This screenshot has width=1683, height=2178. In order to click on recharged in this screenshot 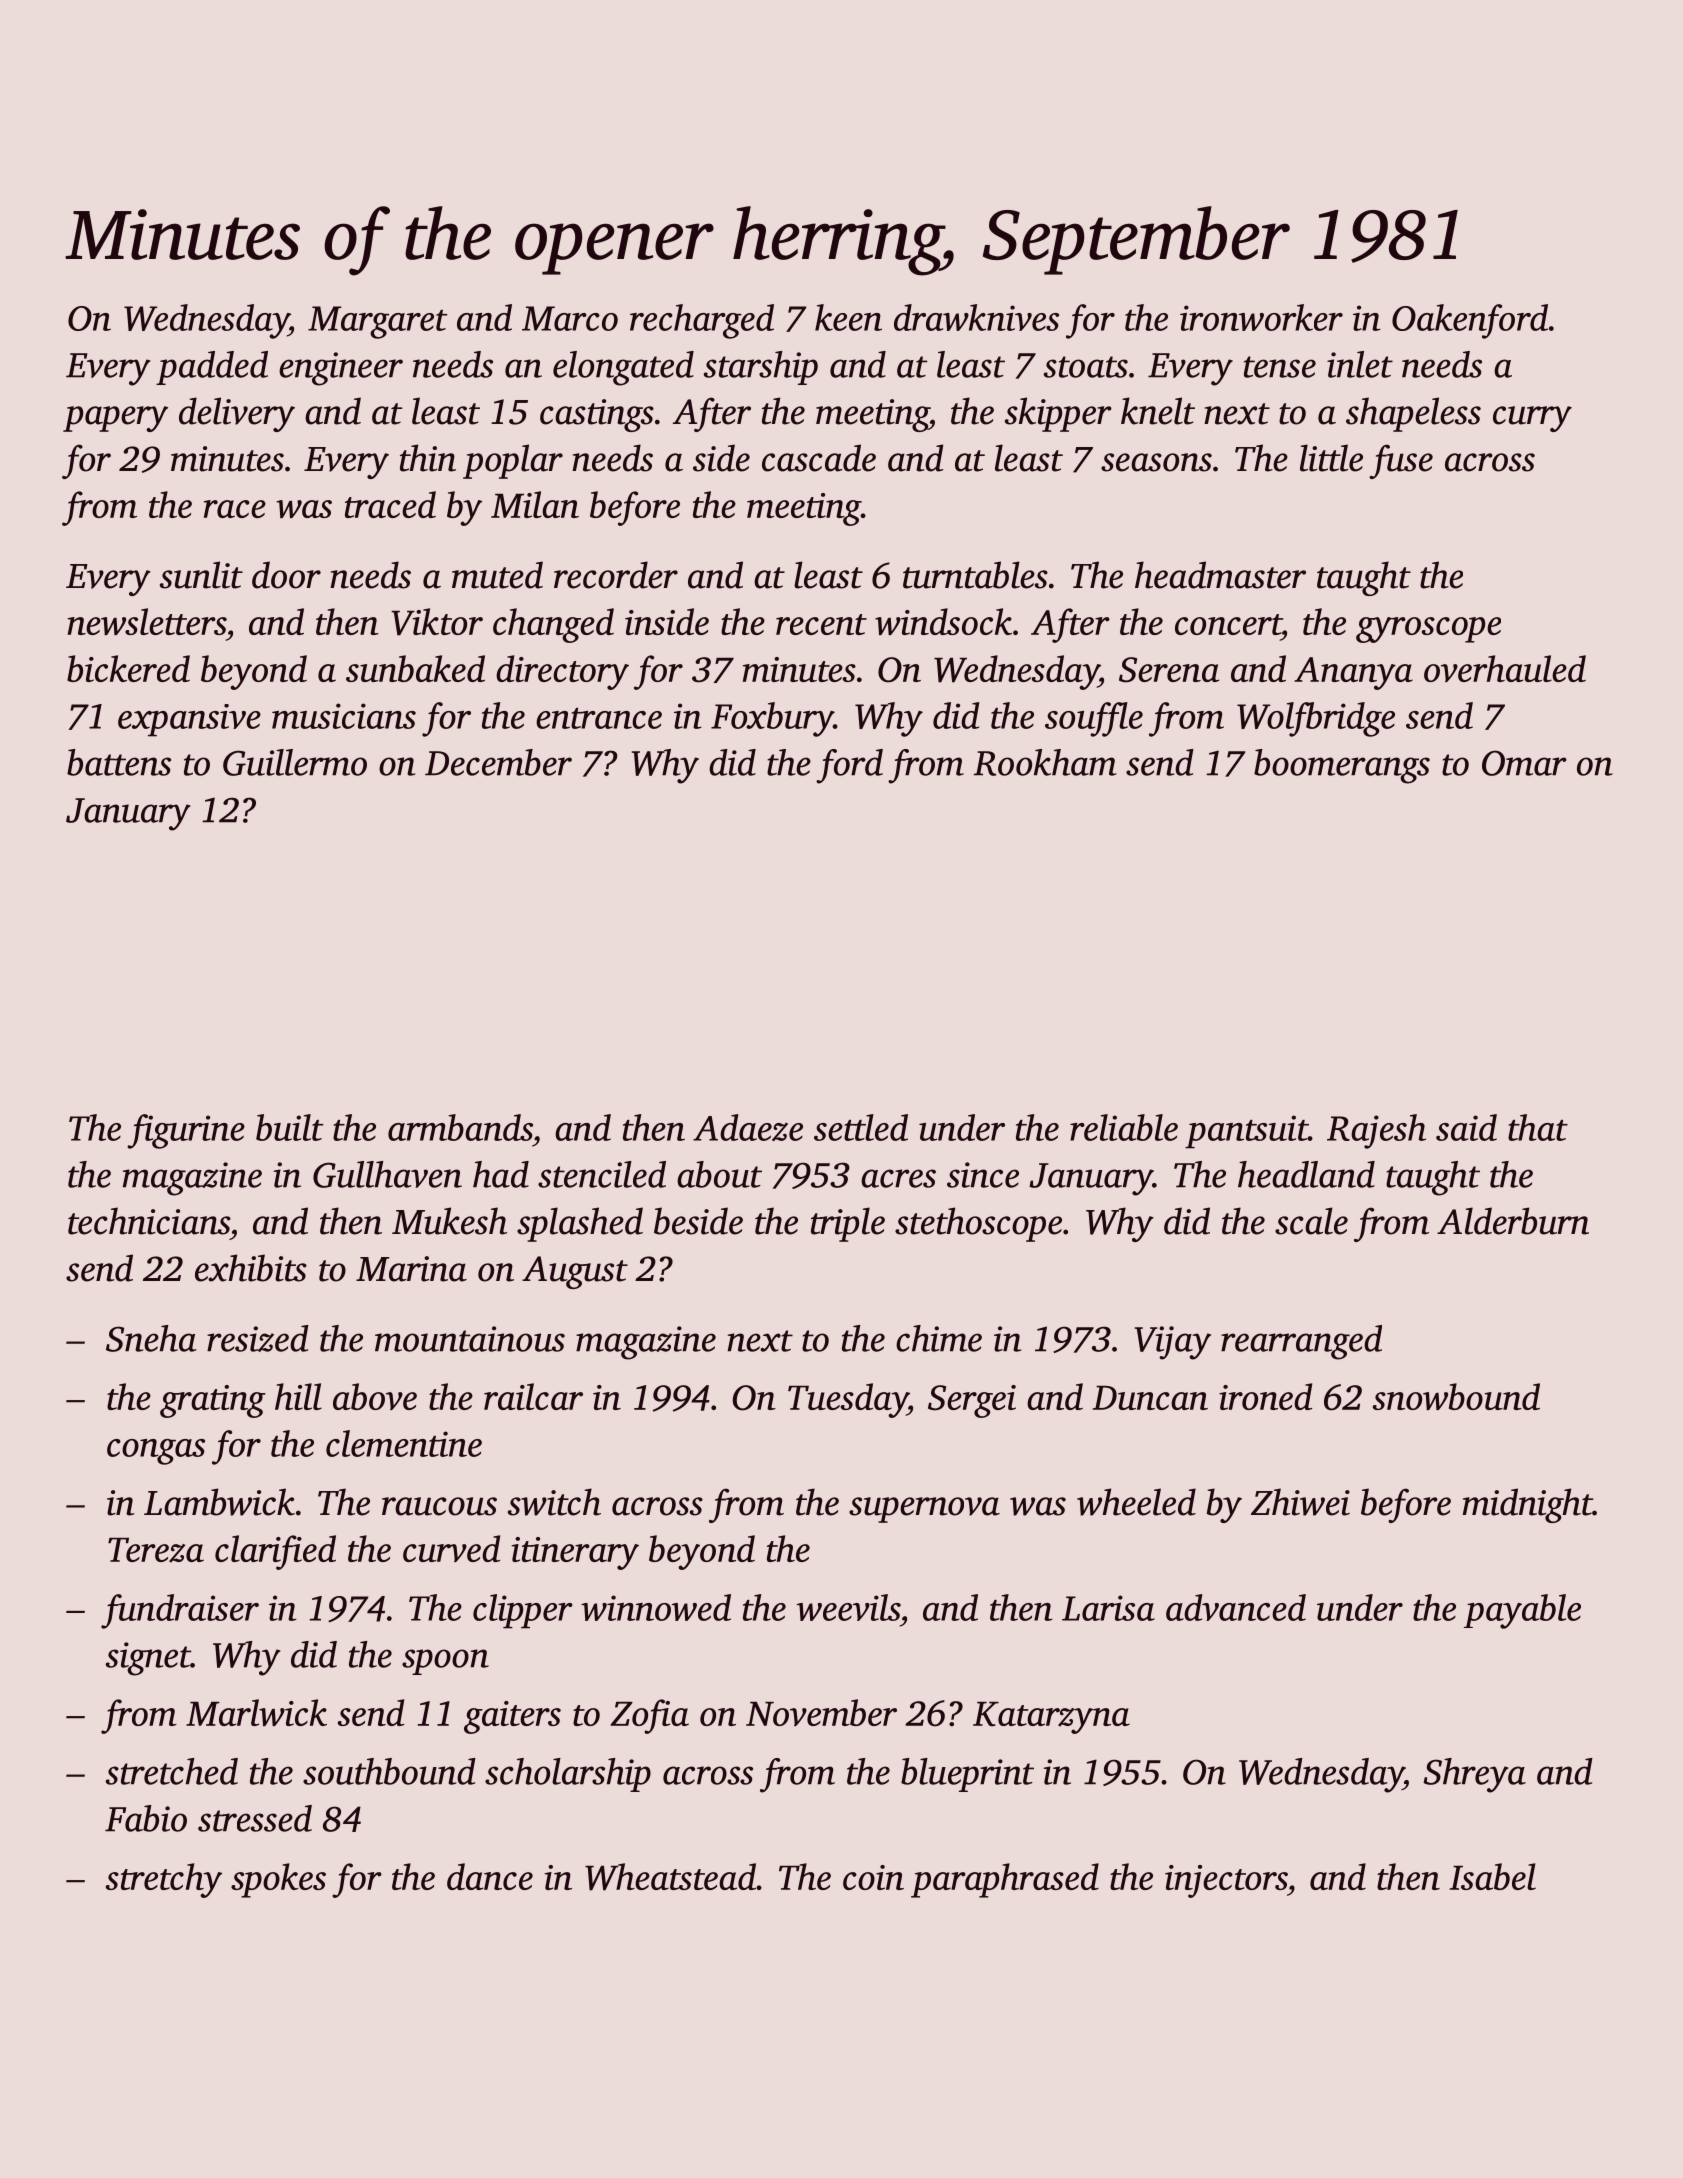, I will do `click(702, 321)`.
